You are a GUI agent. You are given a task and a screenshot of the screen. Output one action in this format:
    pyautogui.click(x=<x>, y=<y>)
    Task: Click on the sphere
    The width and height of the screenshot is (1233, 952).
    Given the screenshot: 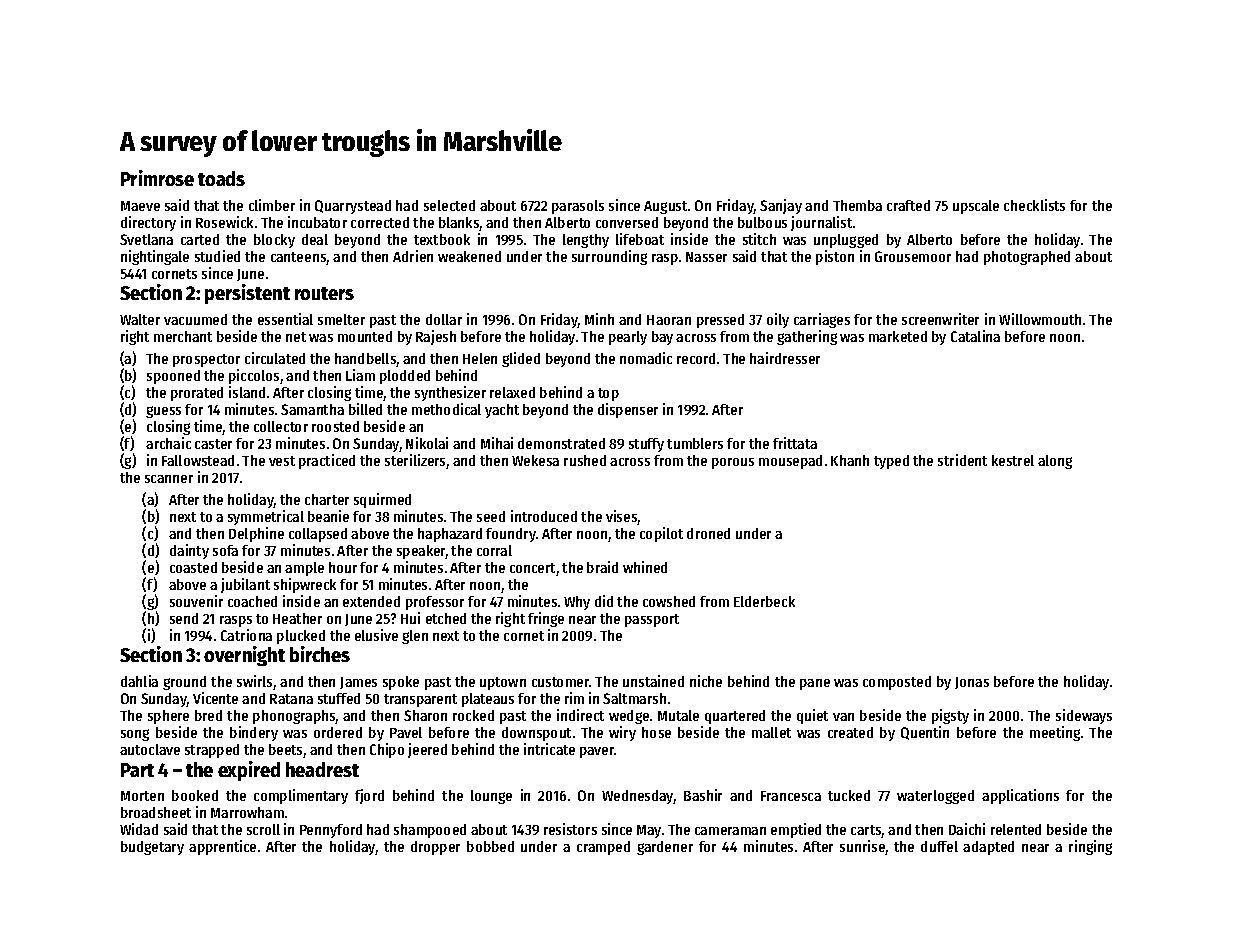 What is the action you would take?
    pyautogui.click(x=168, y=717)
